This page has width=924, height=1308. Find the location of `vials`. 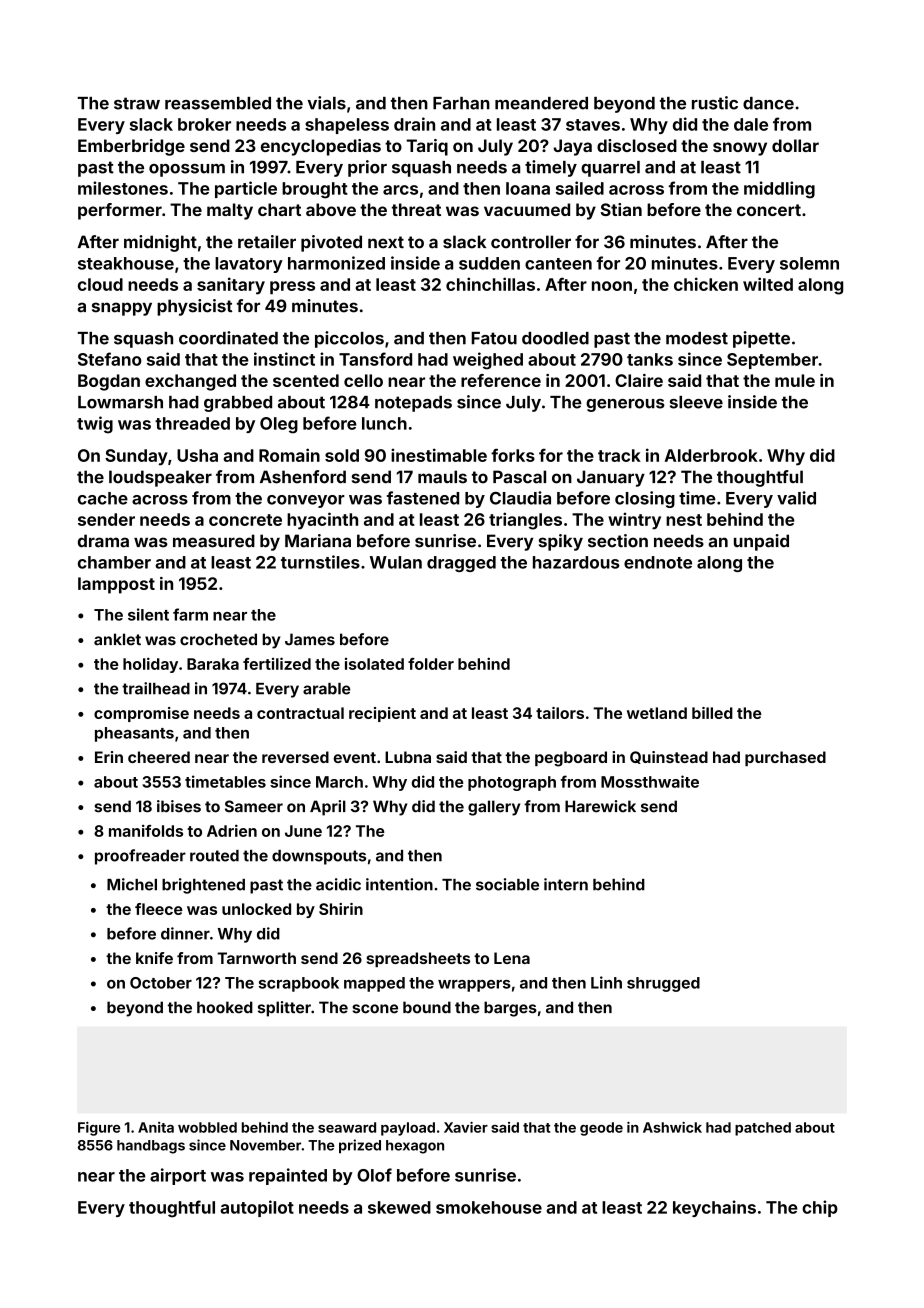

vials is located at coordinates (326, 103).
